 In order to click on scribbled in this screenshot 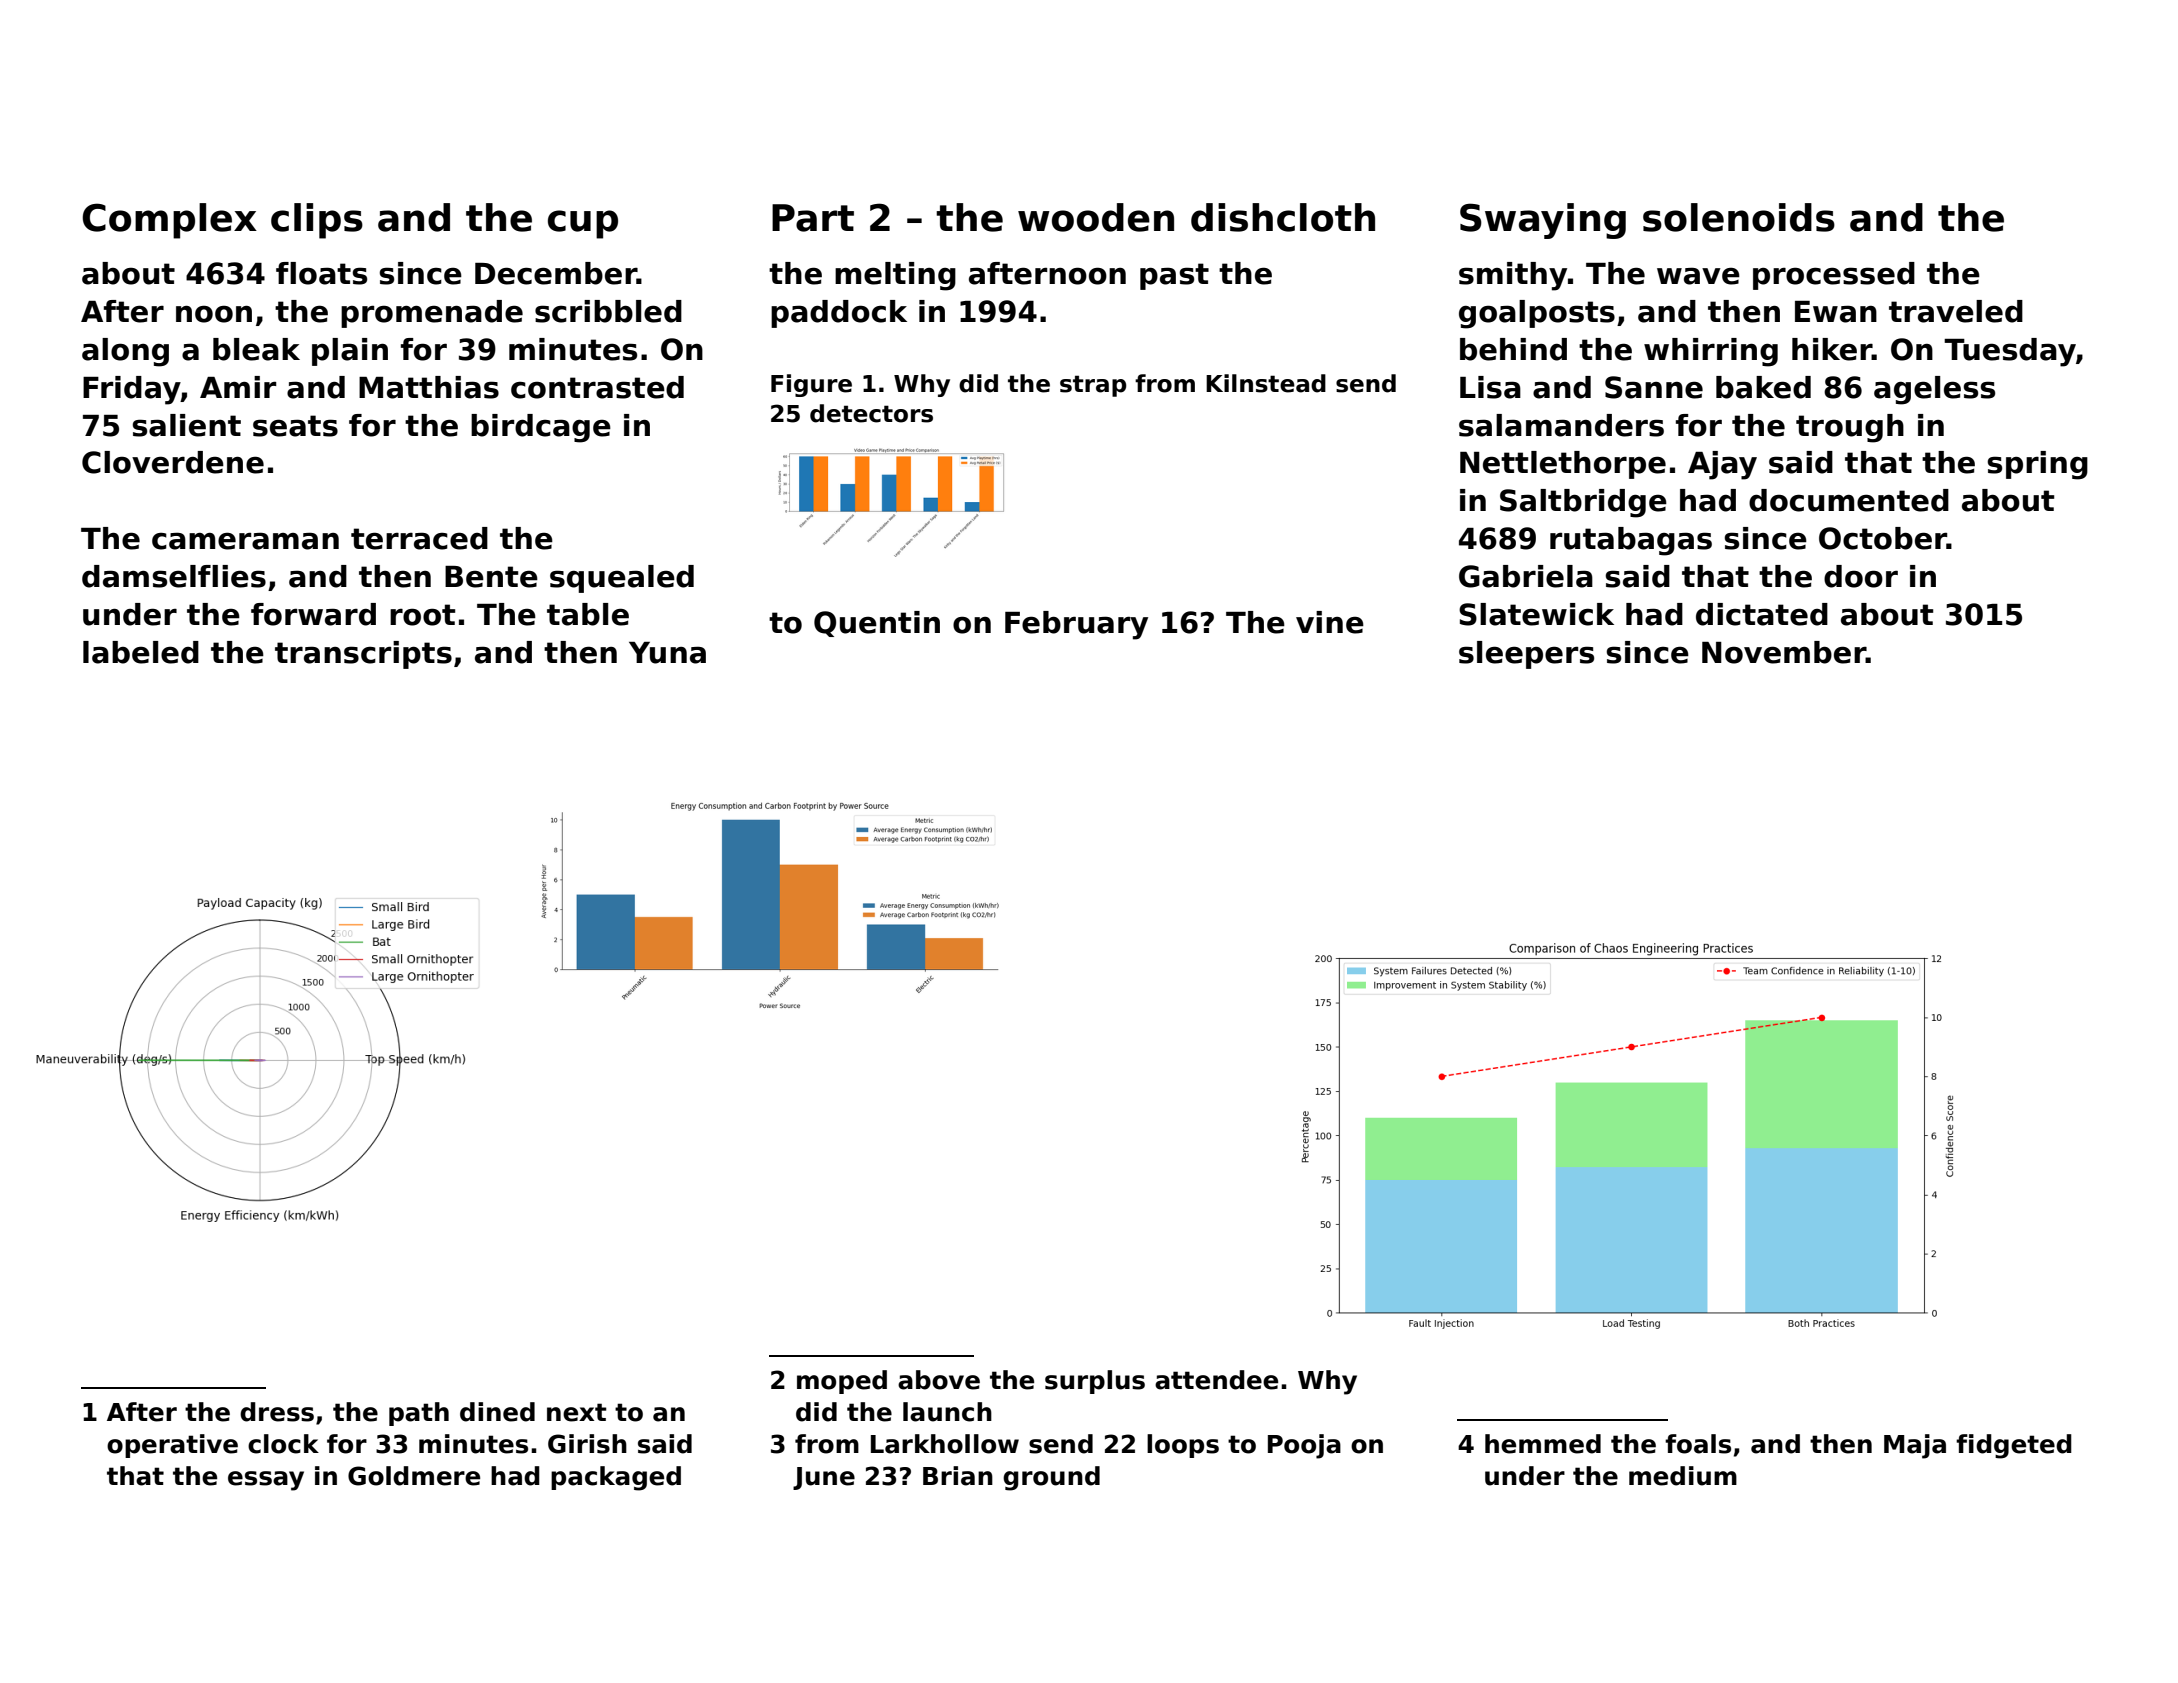, I will do `click(608, 311)`.
